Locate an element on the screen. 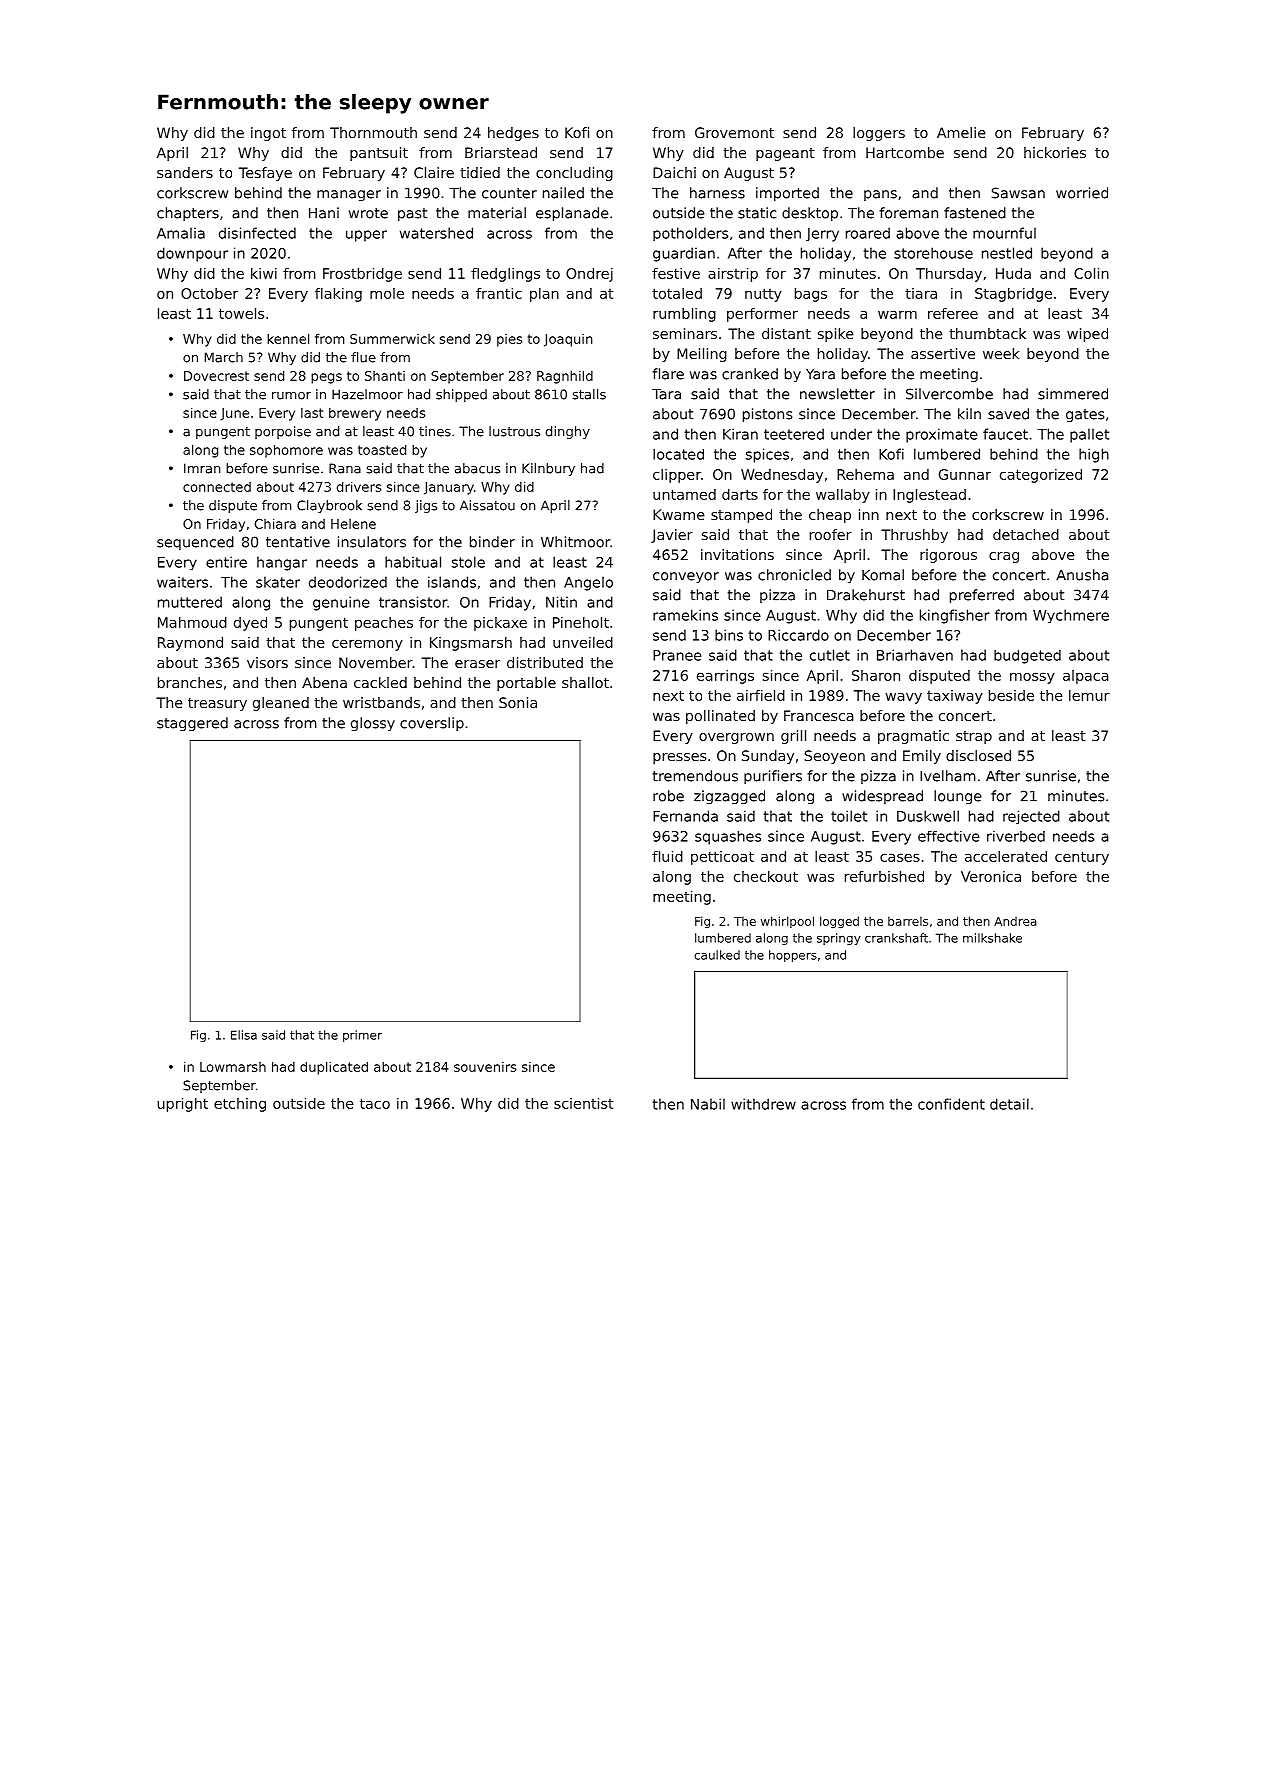  scientist is located at coordinates (584, 1103).
